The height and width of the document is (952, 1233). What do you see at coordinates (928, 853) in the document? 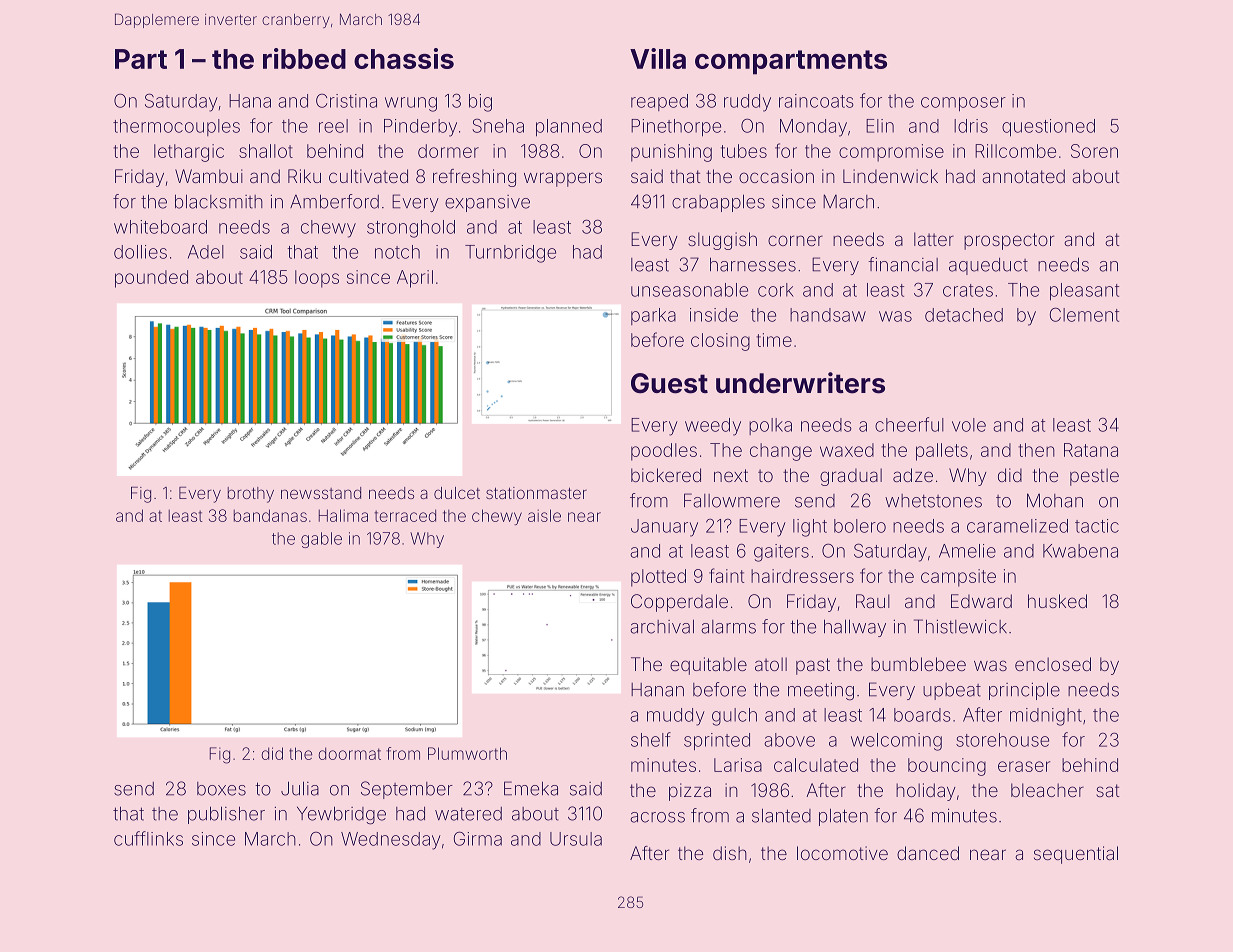
I see `danced` at bounding box center [928, 853].
